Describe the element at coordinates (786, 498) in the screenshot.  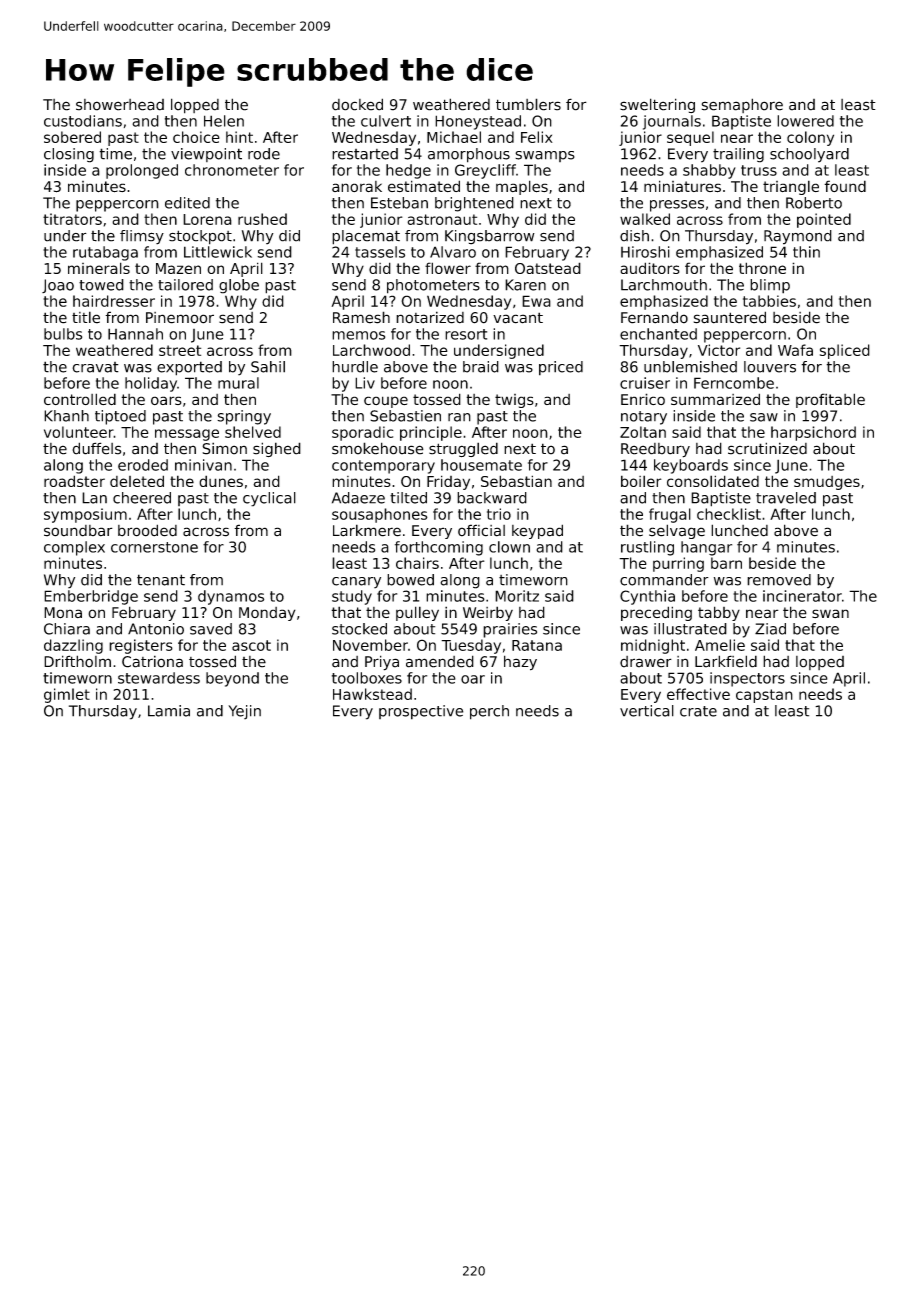
I see `traveled` at that location.
